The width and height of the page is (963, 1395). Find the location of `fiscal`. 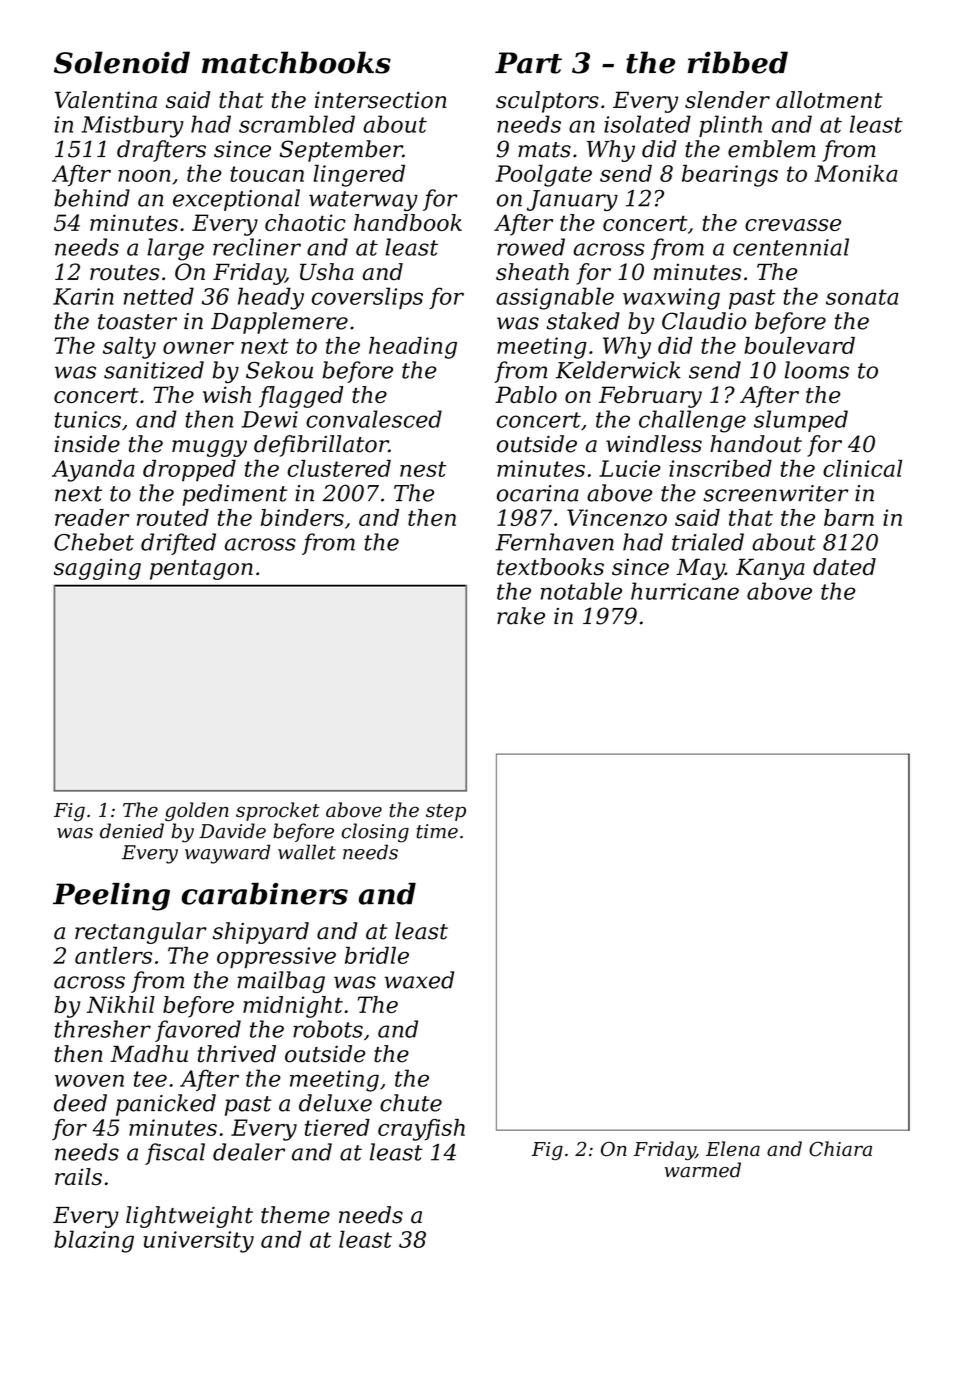

fiscal is located at coordinates (175, 1154).
